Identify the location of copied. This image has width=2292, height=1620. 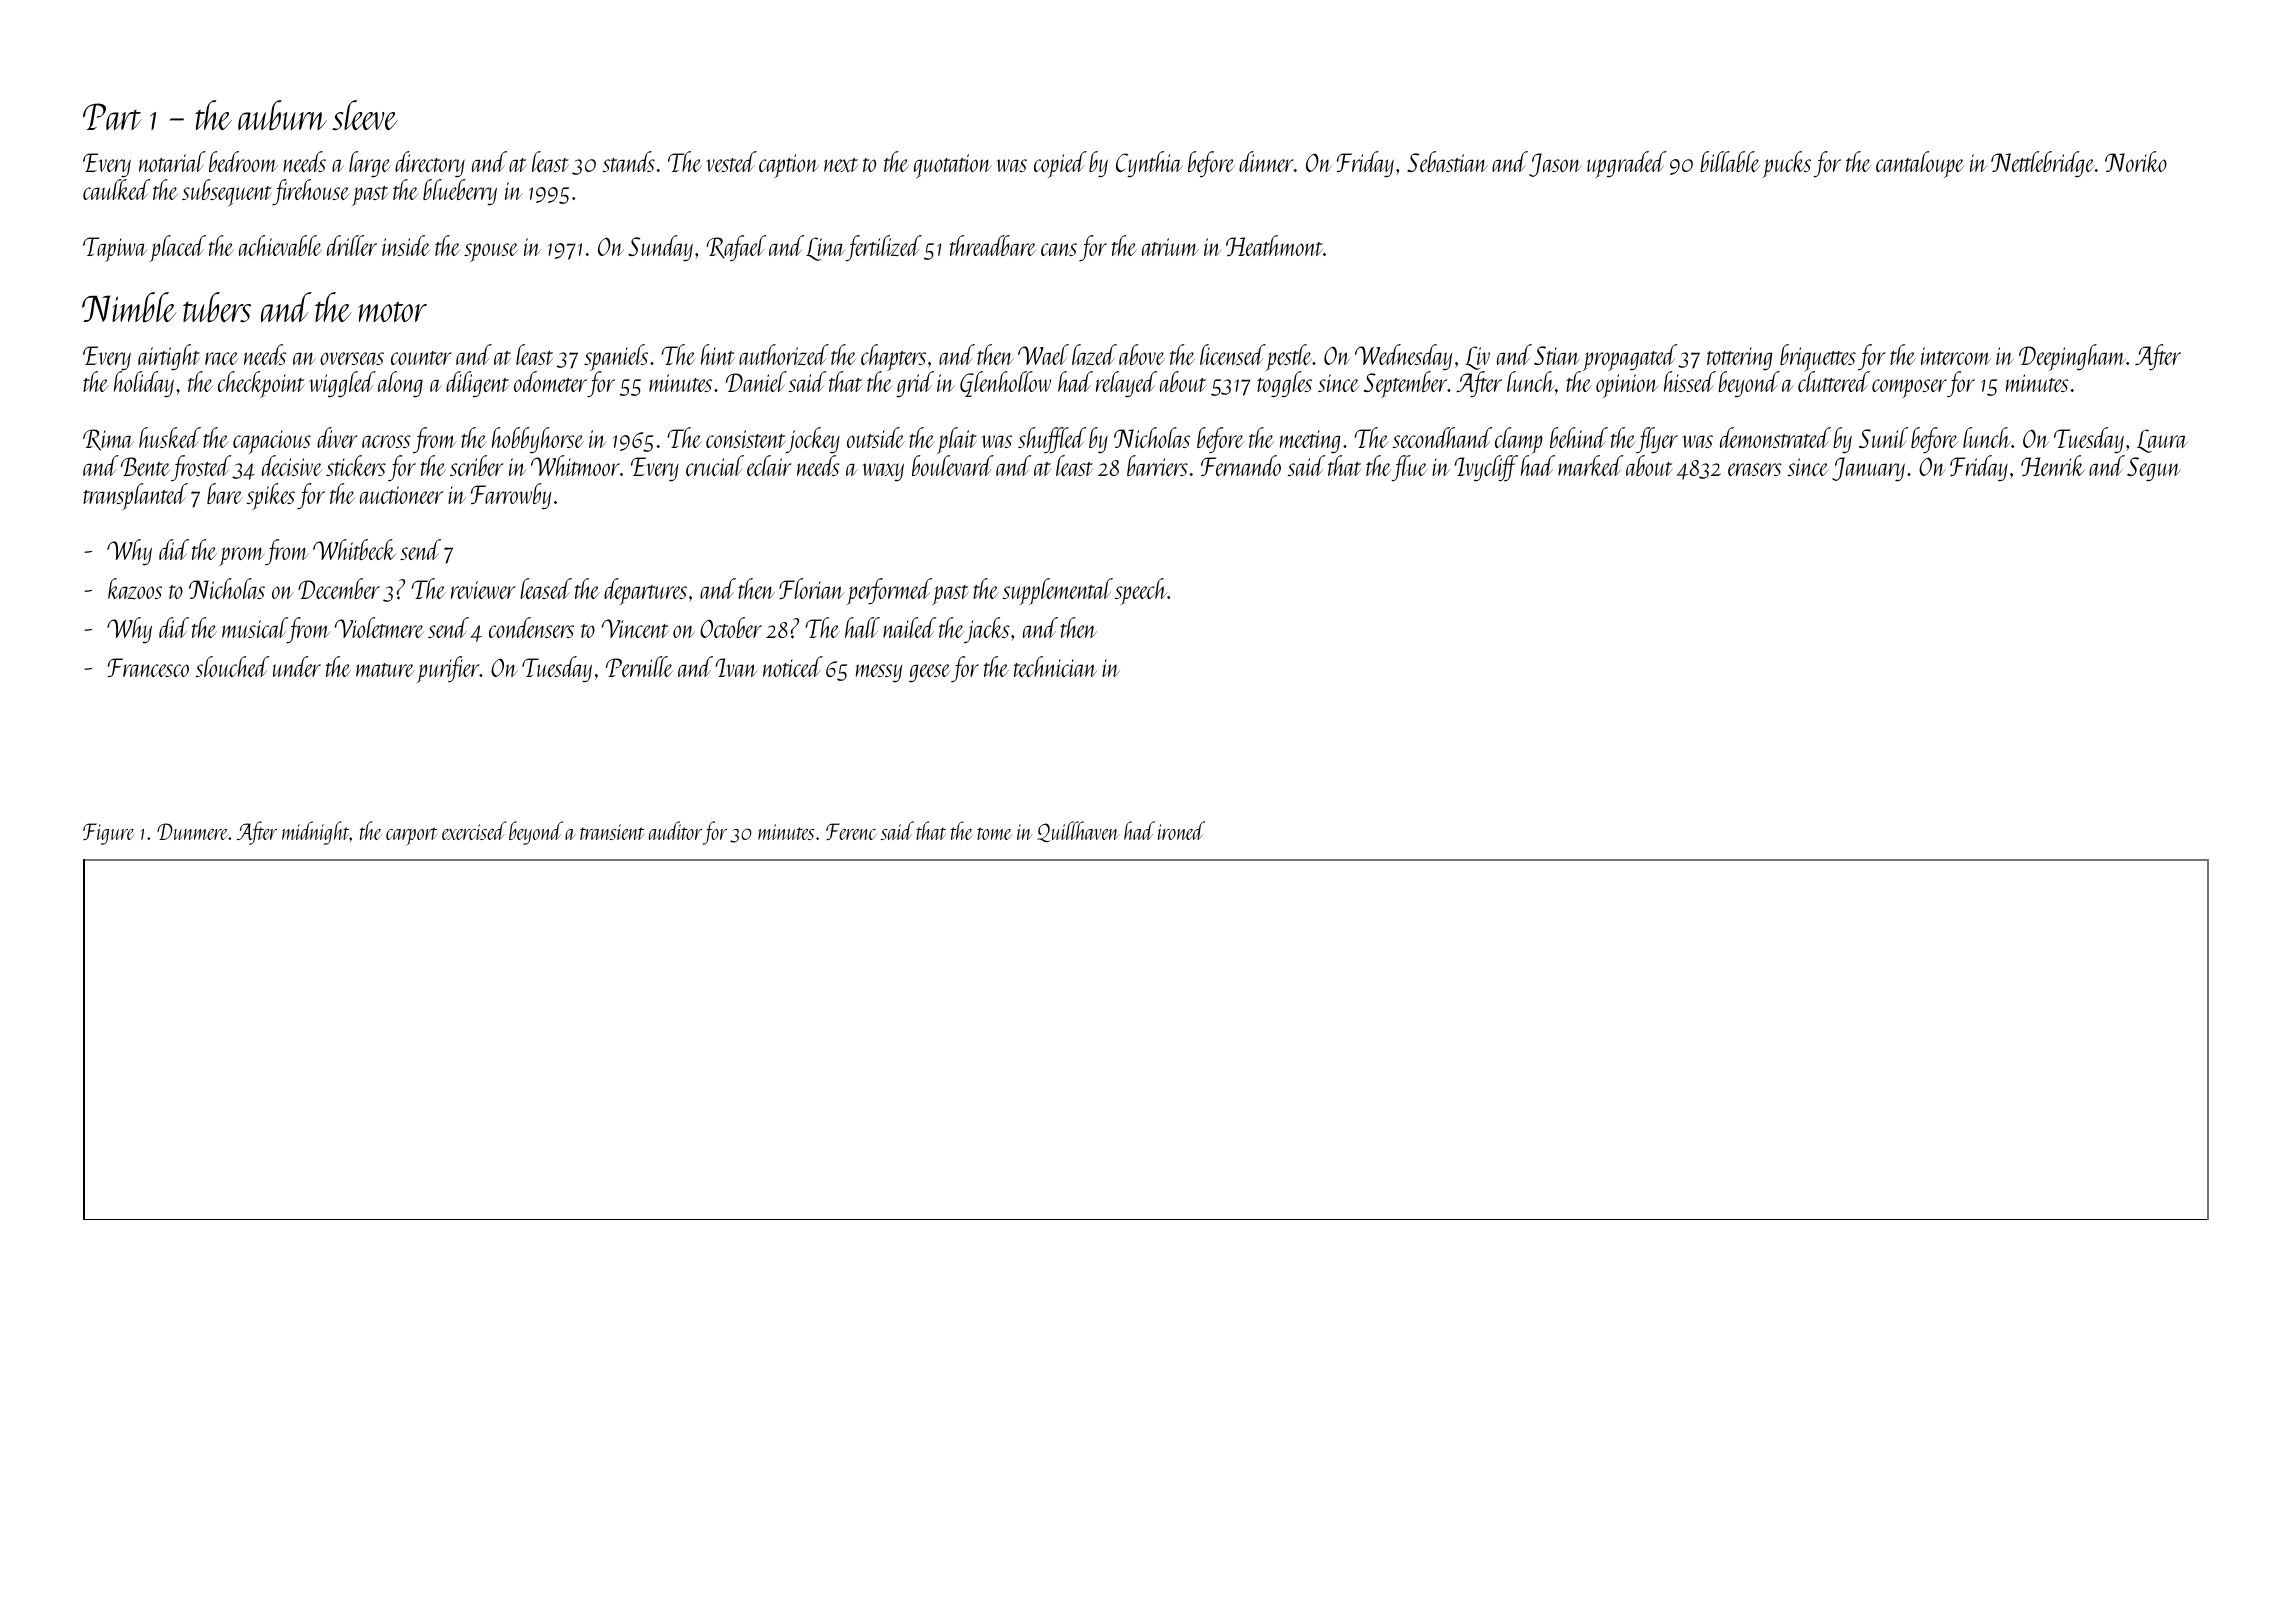
(1060, 164).
